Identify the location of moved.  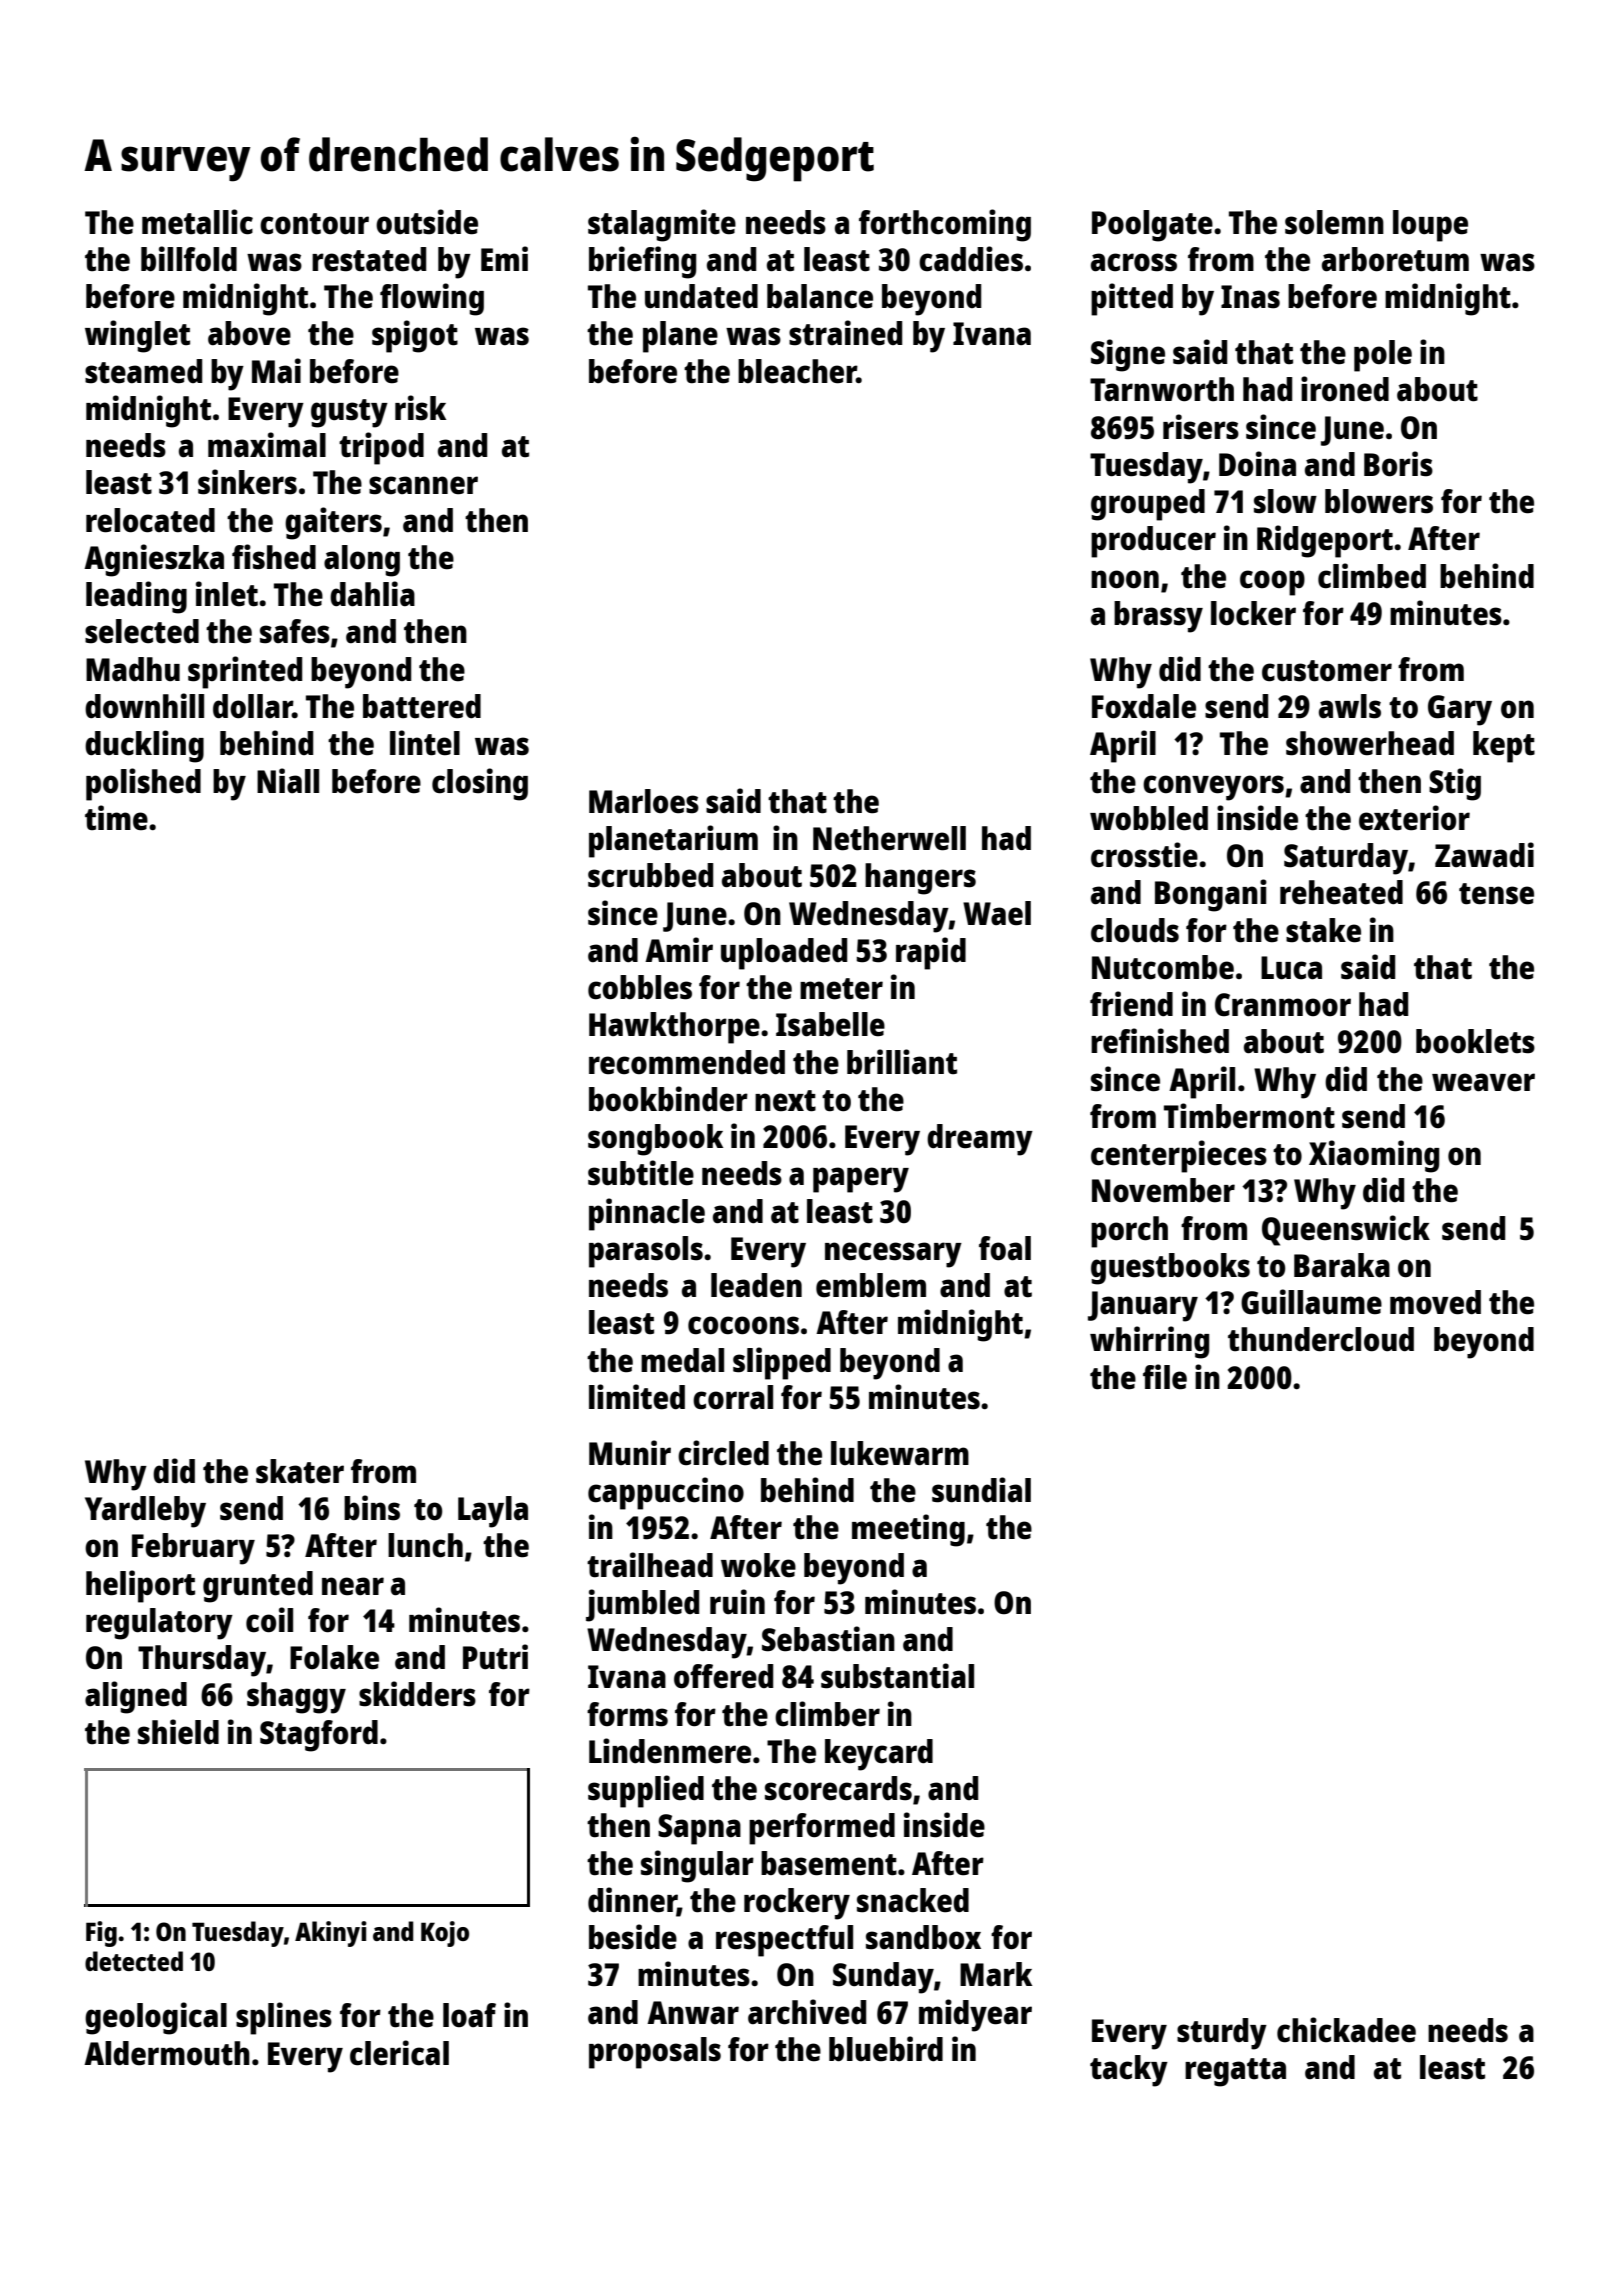
(1435, 1302).
